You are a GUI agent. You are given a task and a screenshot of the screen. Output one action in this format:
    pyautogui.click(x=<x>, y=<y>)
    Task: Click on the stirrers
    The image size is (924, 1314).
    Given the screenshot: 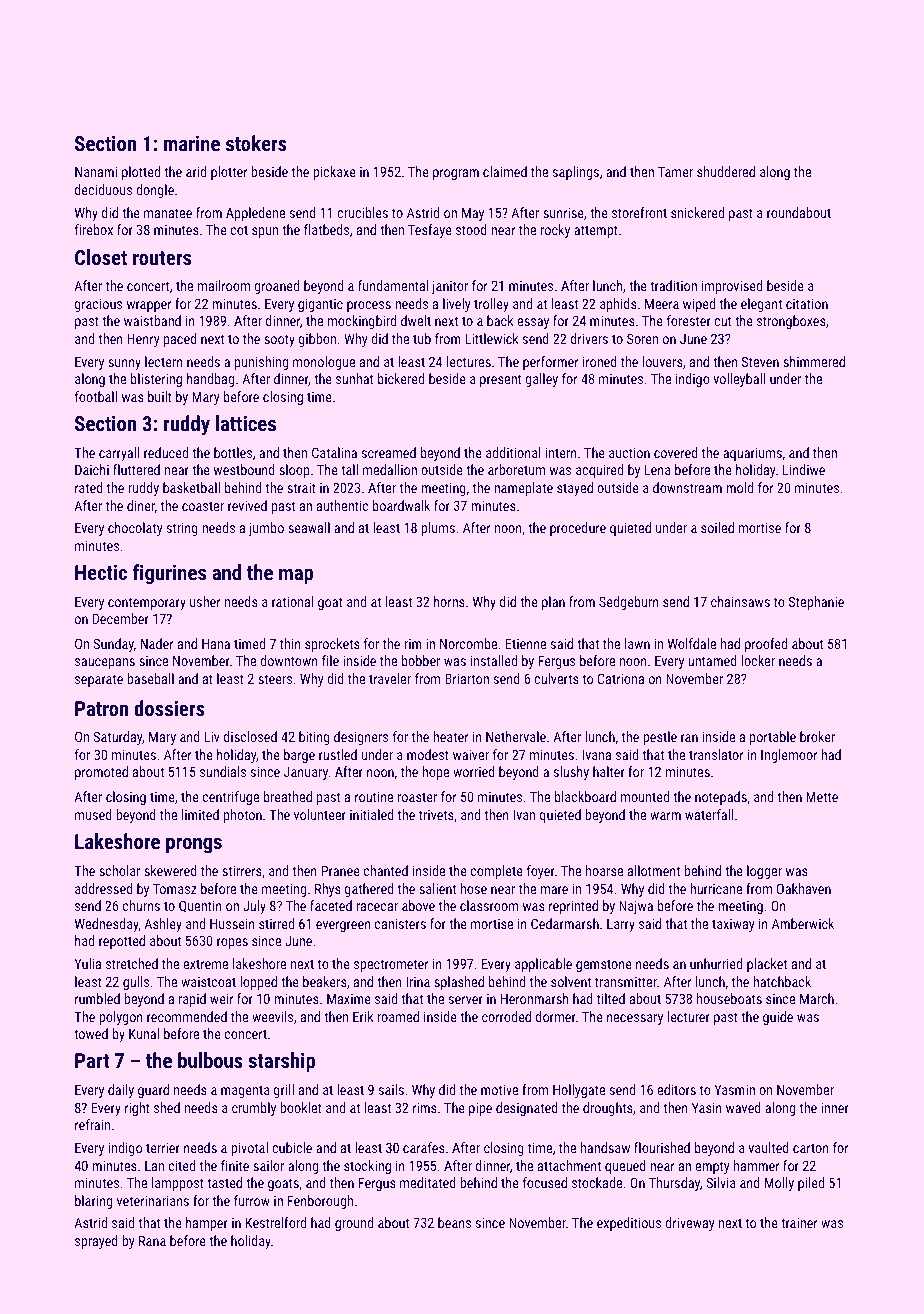 What is the action you would take?
    pyautogui.click(x=242, y=870)
